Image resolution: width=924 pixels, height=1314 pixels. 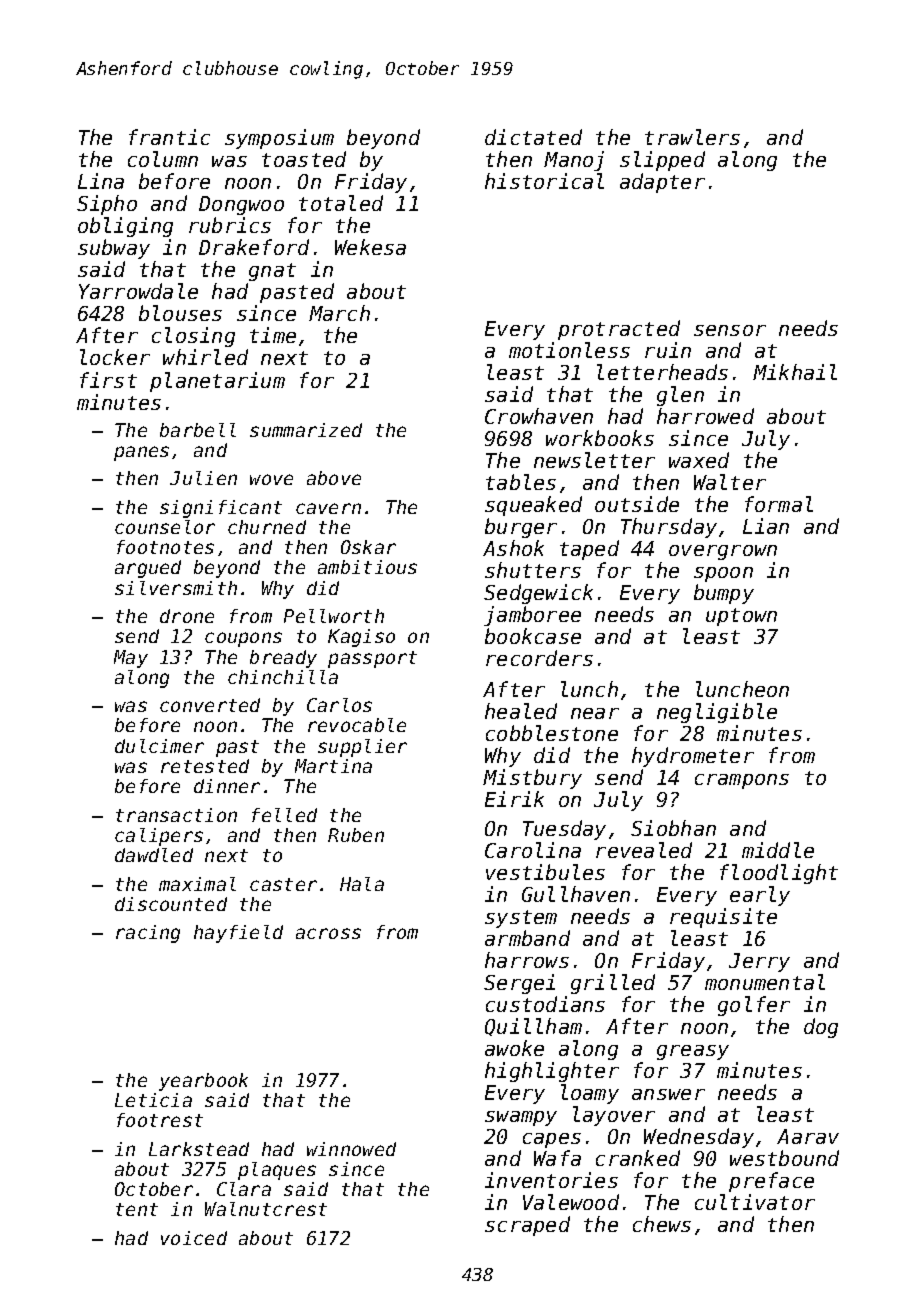 I want to click on Yarrowdale, so click(x=138, y=291).
